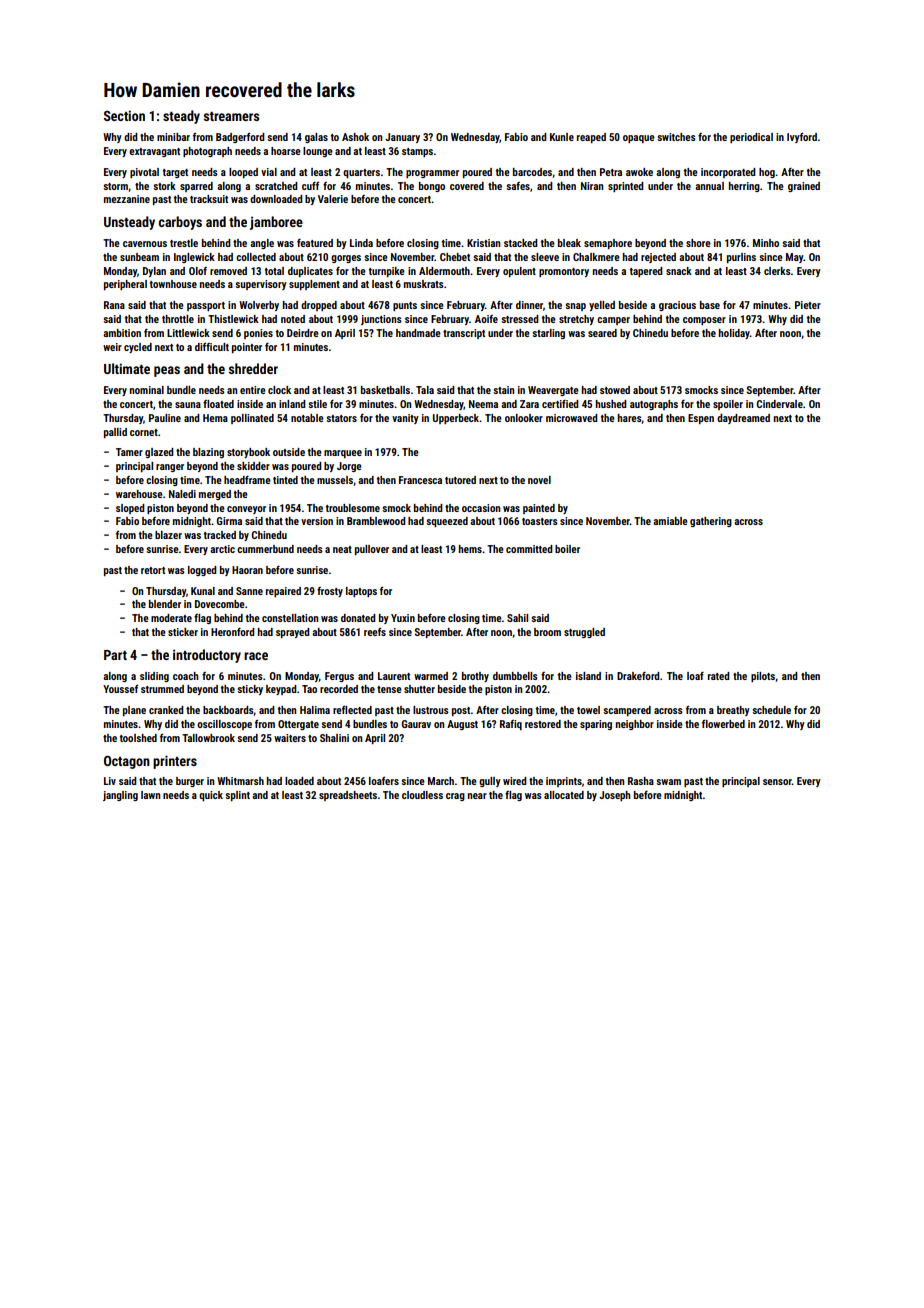  I want to click on amiable, so click(670, 521).
